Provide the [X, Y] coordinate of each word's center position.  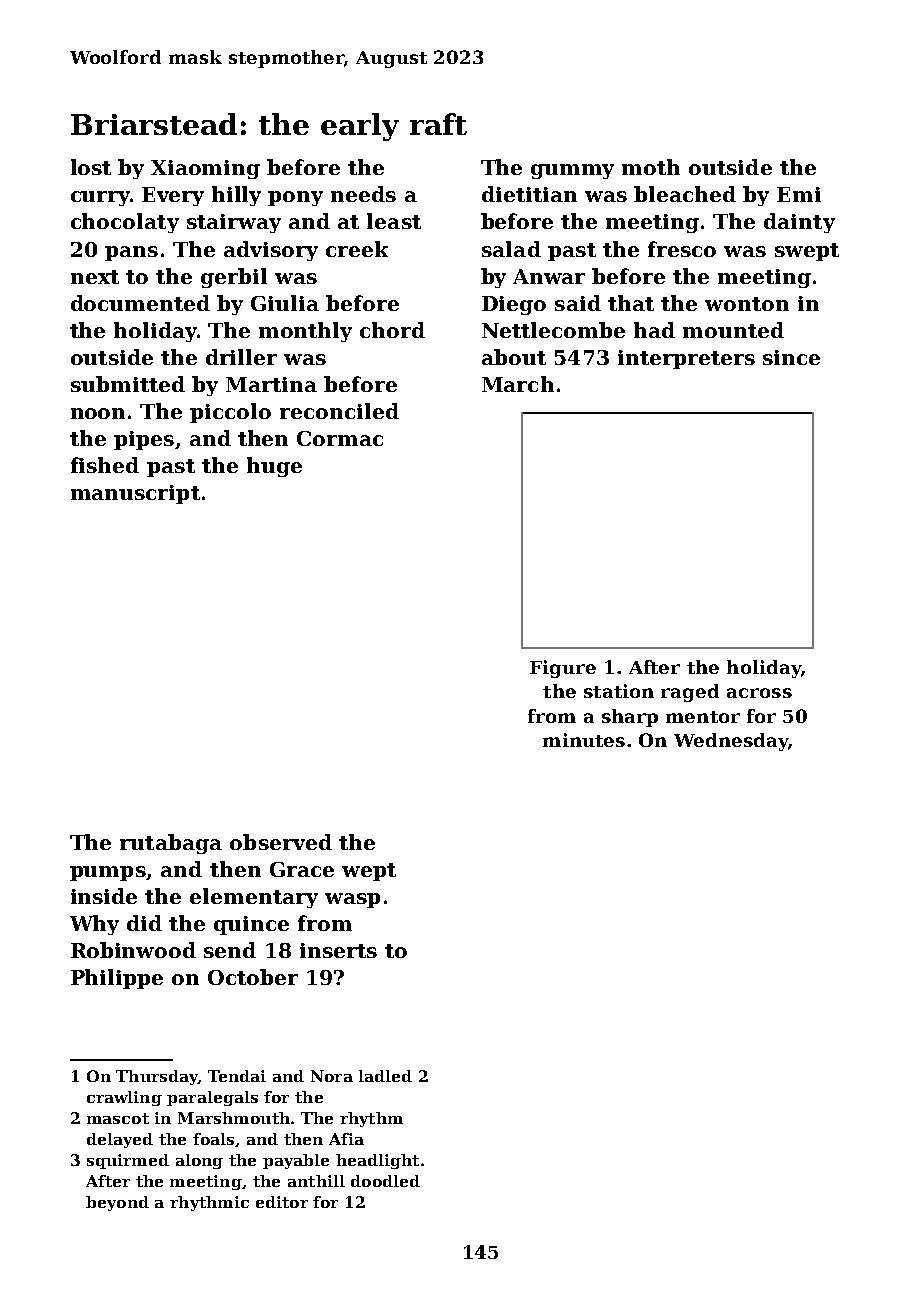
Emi [799, 194]
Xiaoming [205, 169]
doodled [385, 1181]
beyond [117, 1203]
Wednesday [731, 742]
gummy [572, 171]
